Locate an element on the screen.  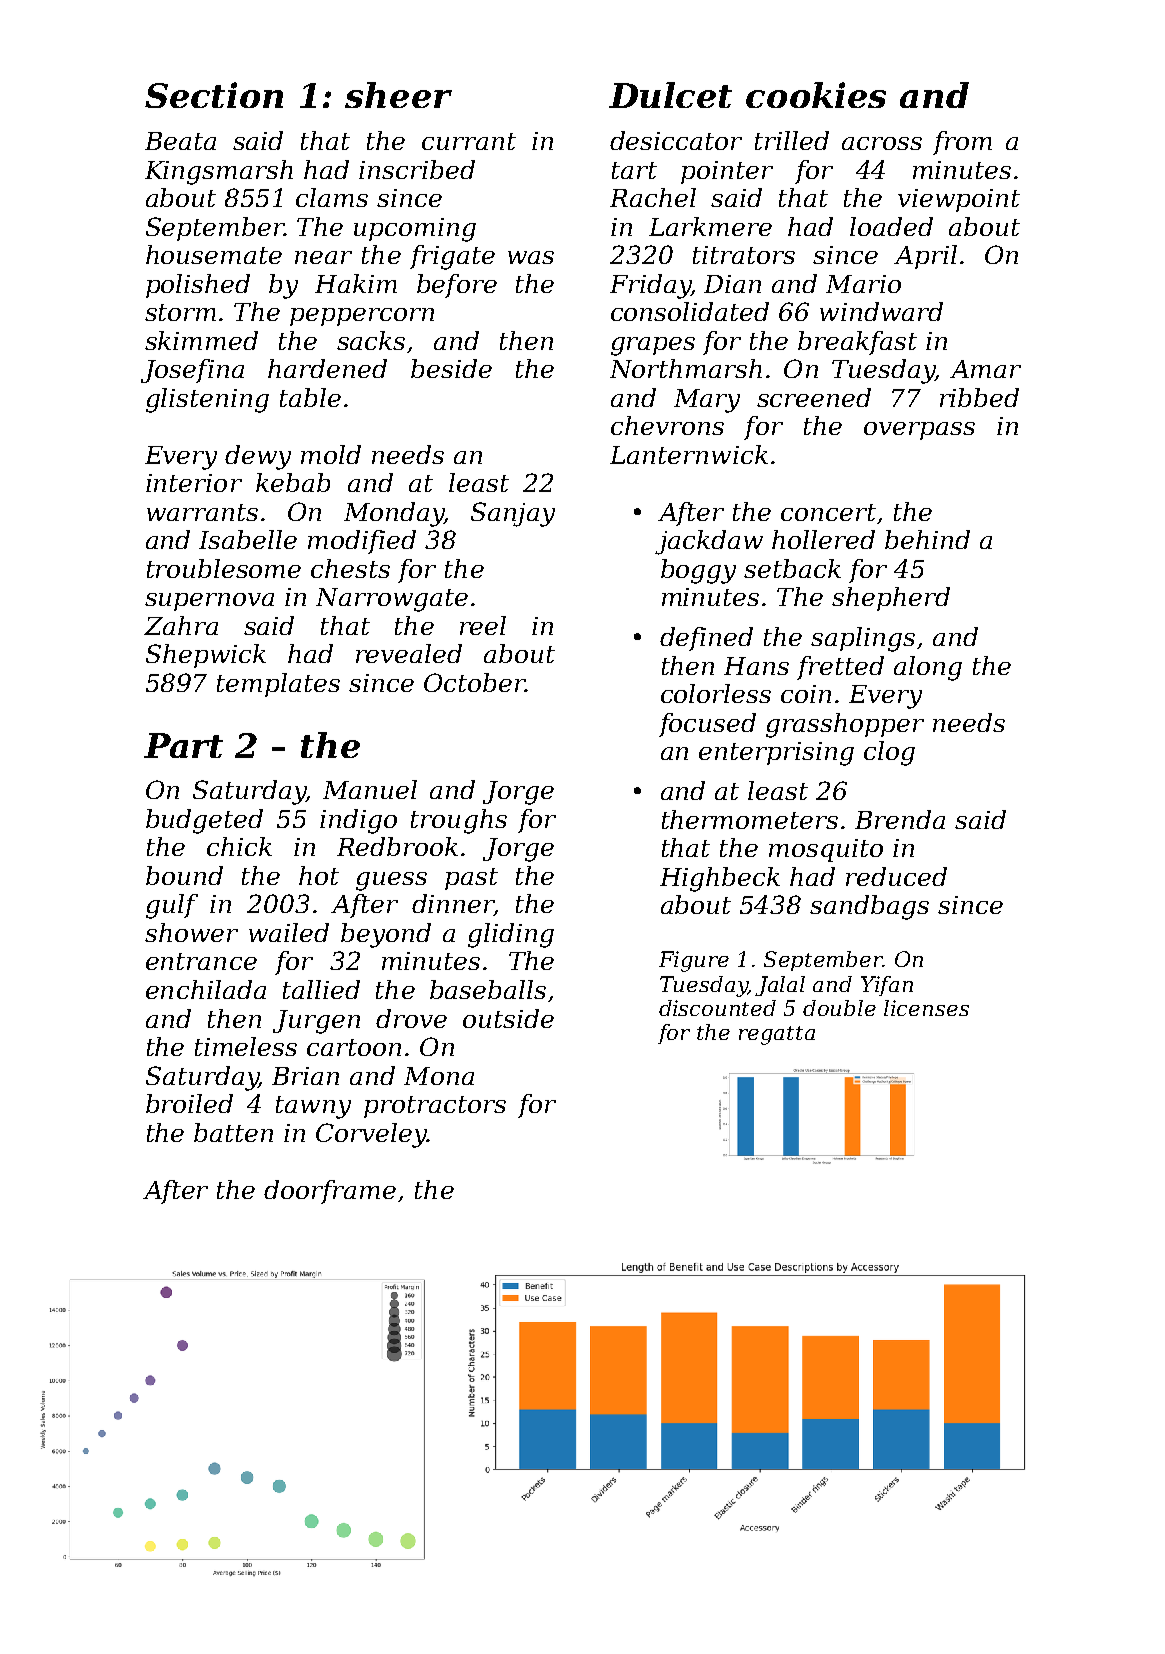
tallied is located at coordinates (321, 989).
